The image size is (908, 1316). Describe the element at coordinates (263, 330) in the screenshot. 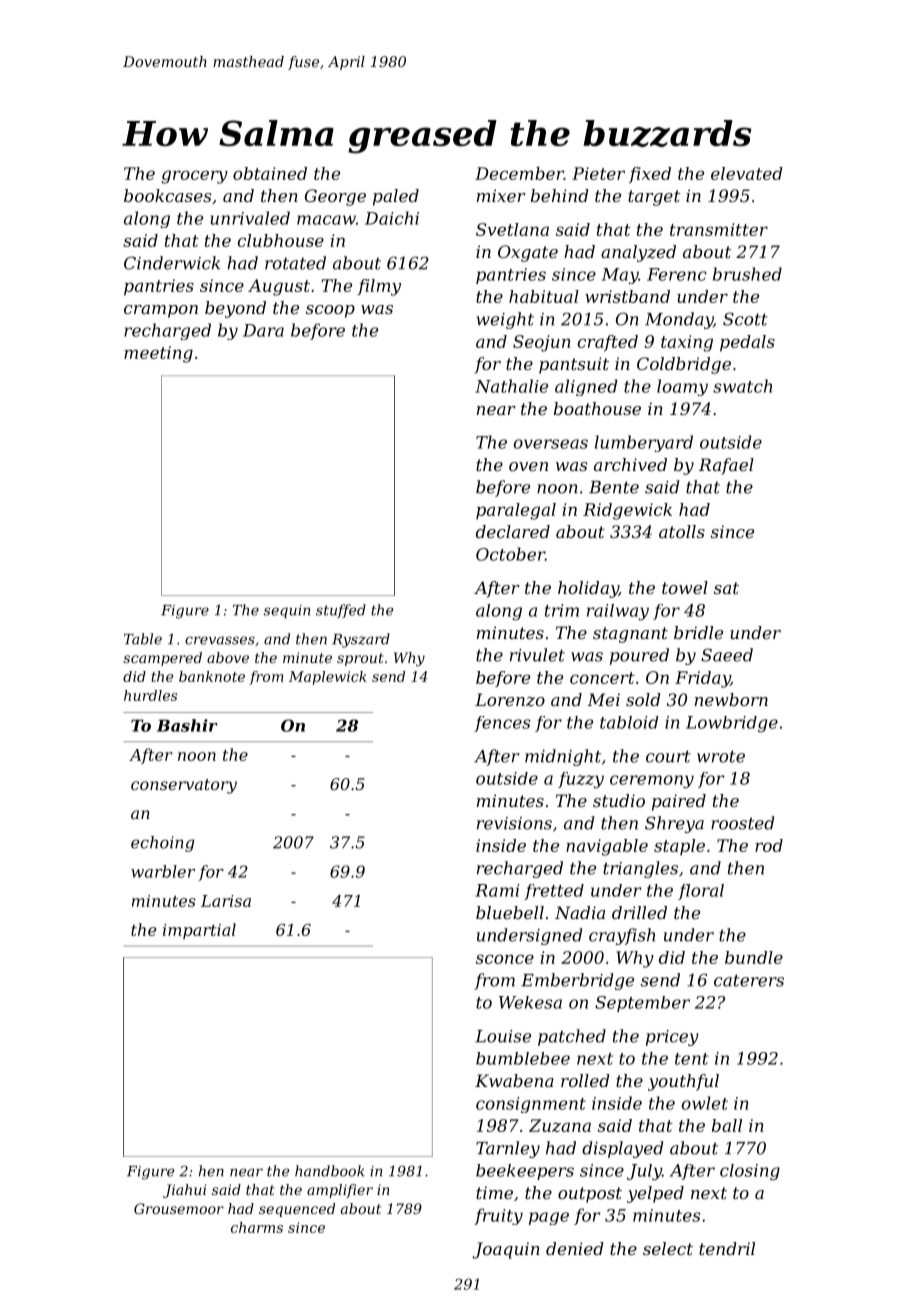

I see `Dara` at that location.
